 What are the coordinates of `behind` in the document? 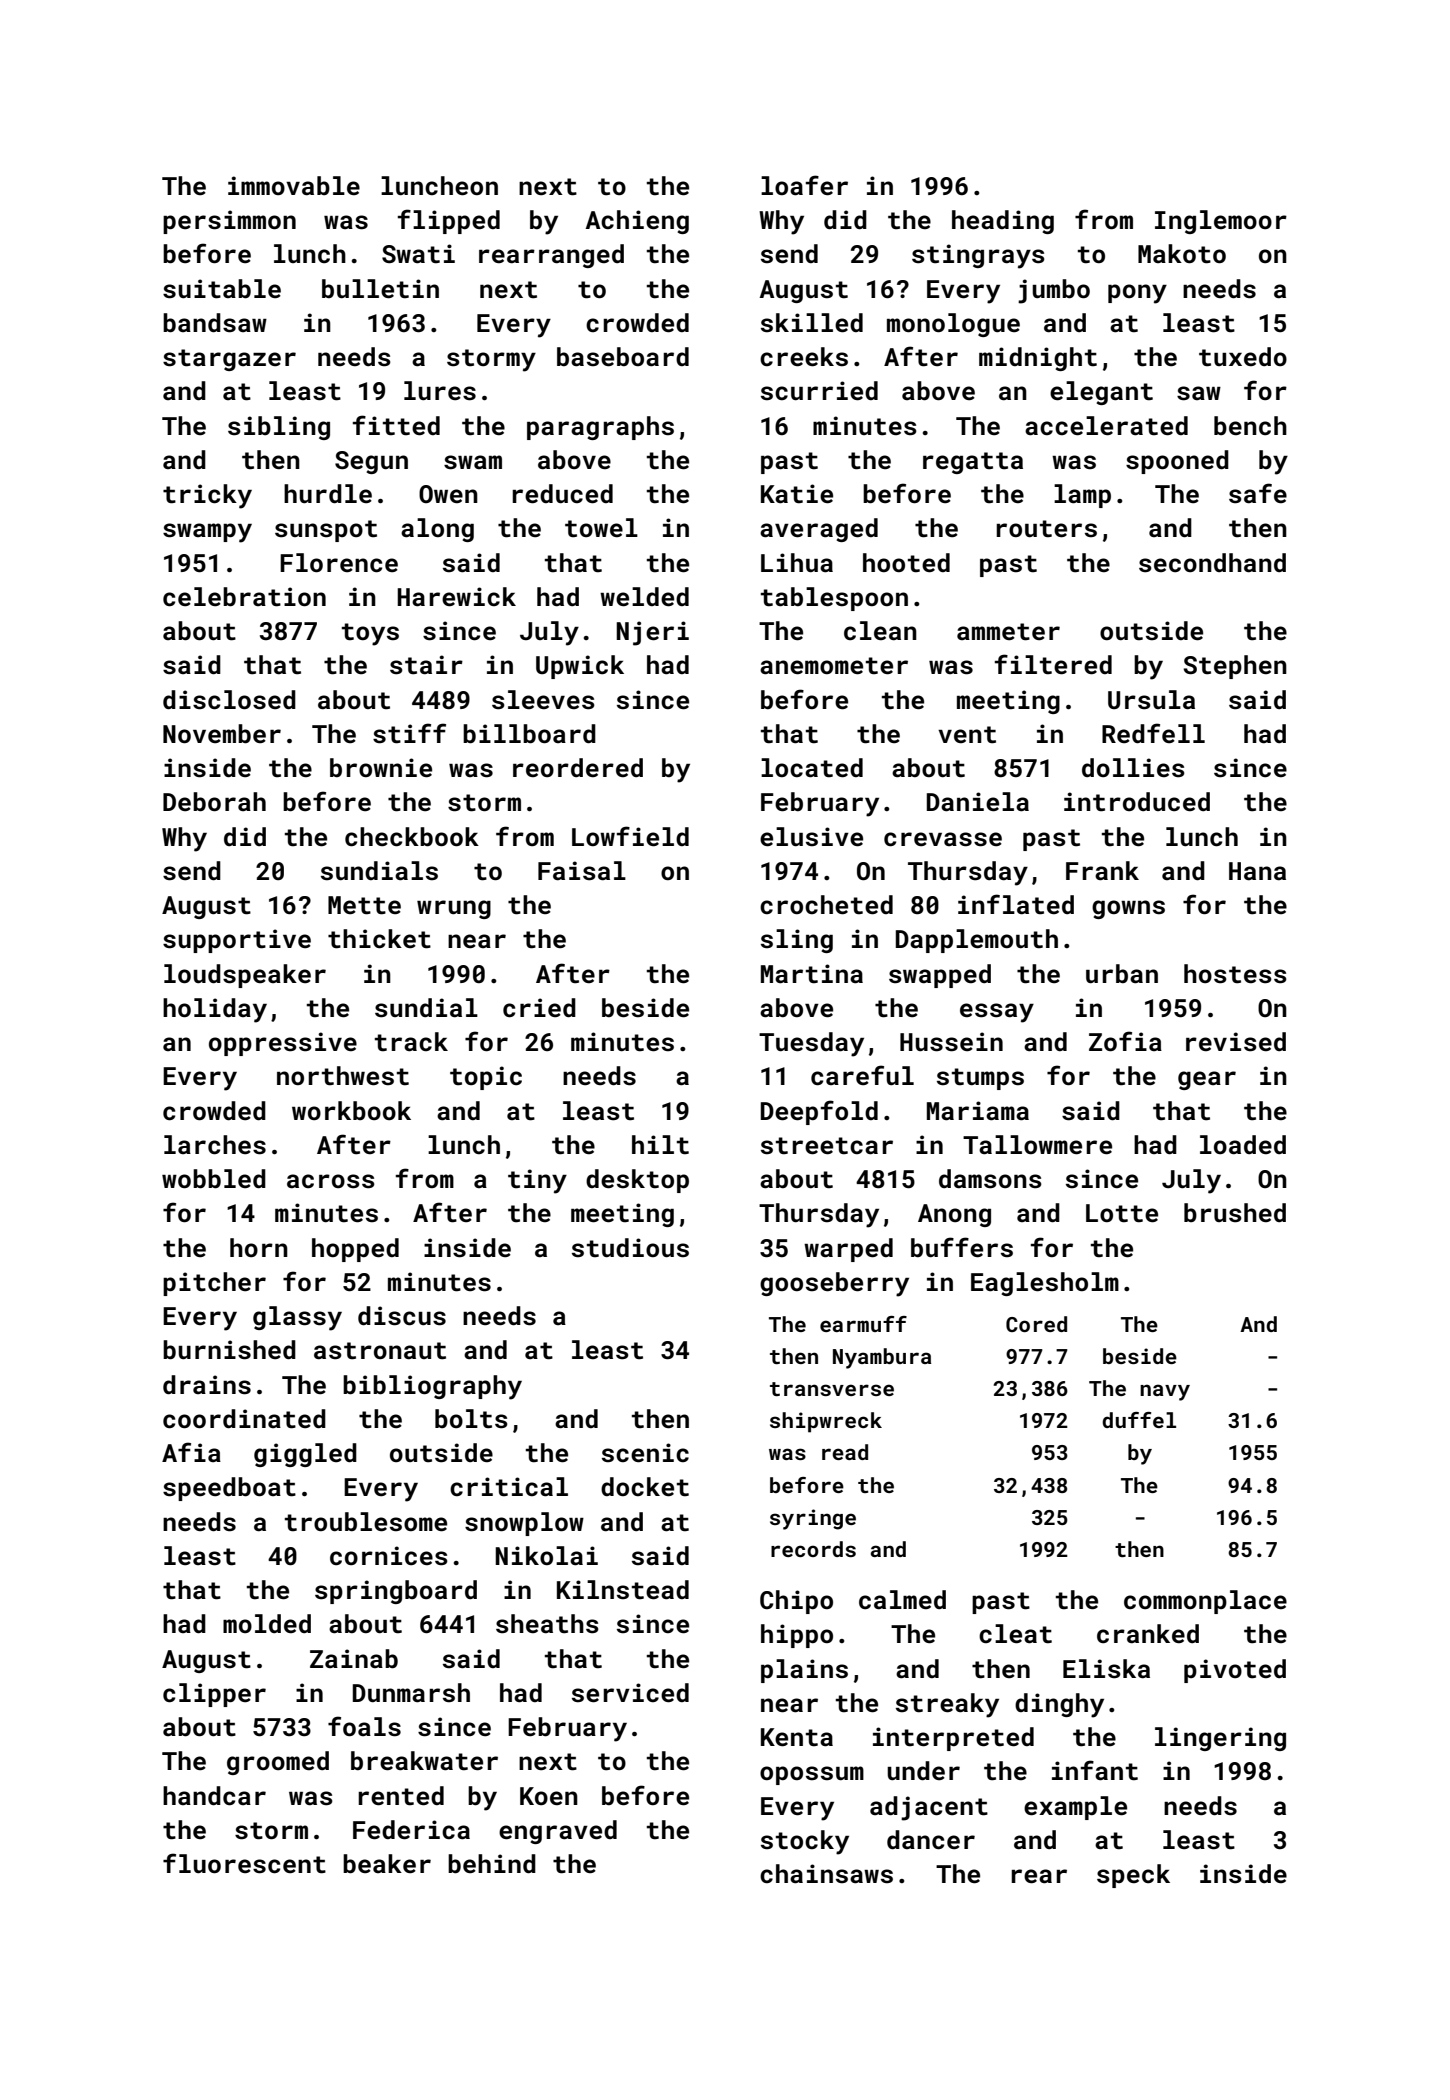 It's located at (492, 1864).
